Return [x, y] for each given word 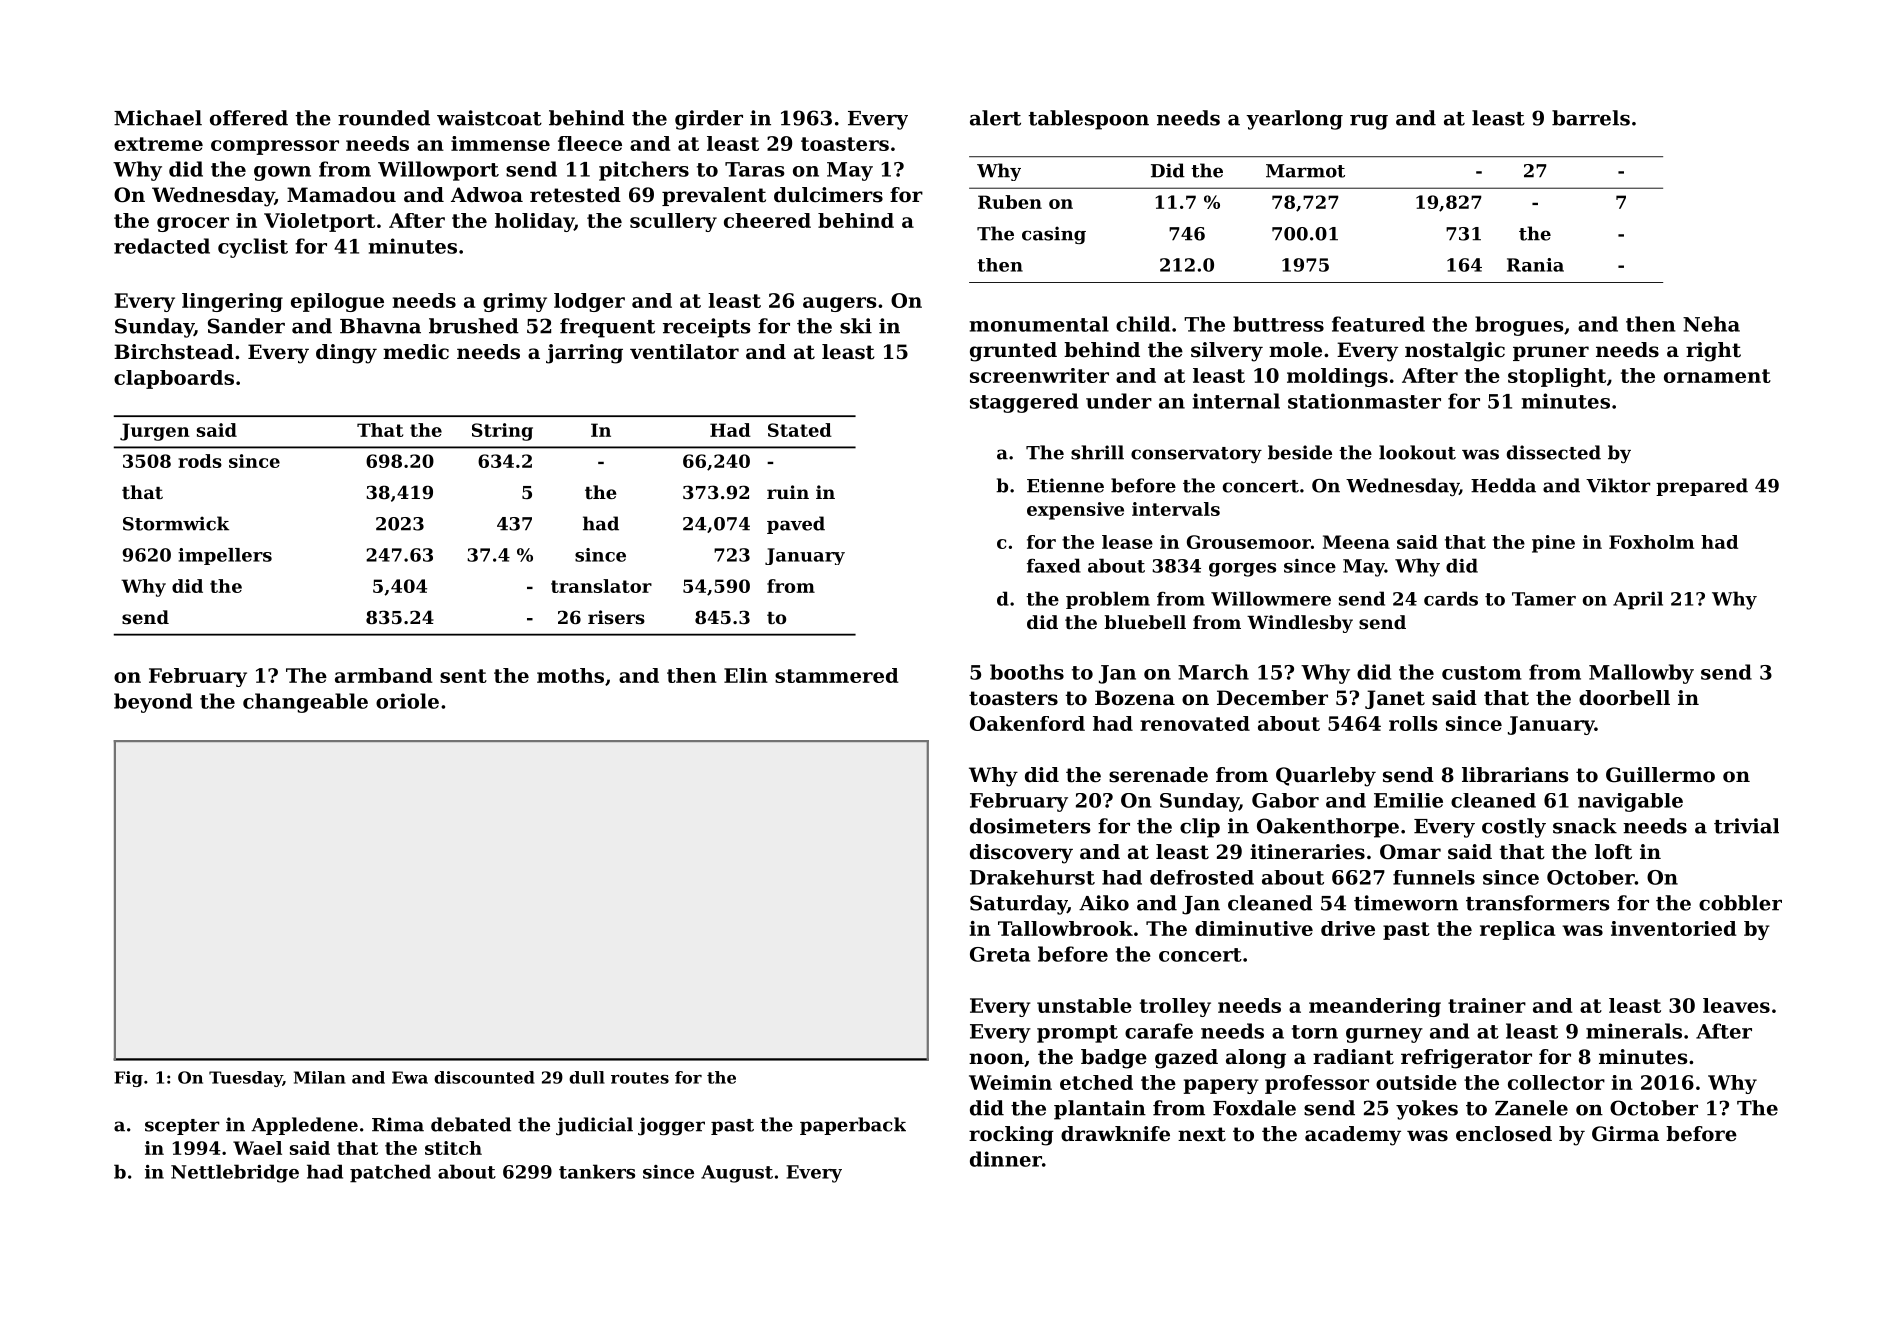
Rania [1535, 265]
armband [383, 675]
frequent [607, 328]
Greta [1000, 954]
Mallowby [1641, 674]
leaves [1736, 1005]
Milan [320, 1077]
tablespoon [1088, 120]
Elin [746, 675]
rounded [384, 118]
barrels [1591, 118]
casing [1054, 235]
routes [640, 1078]
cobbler [1740, 903]
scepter [182, 1127]
